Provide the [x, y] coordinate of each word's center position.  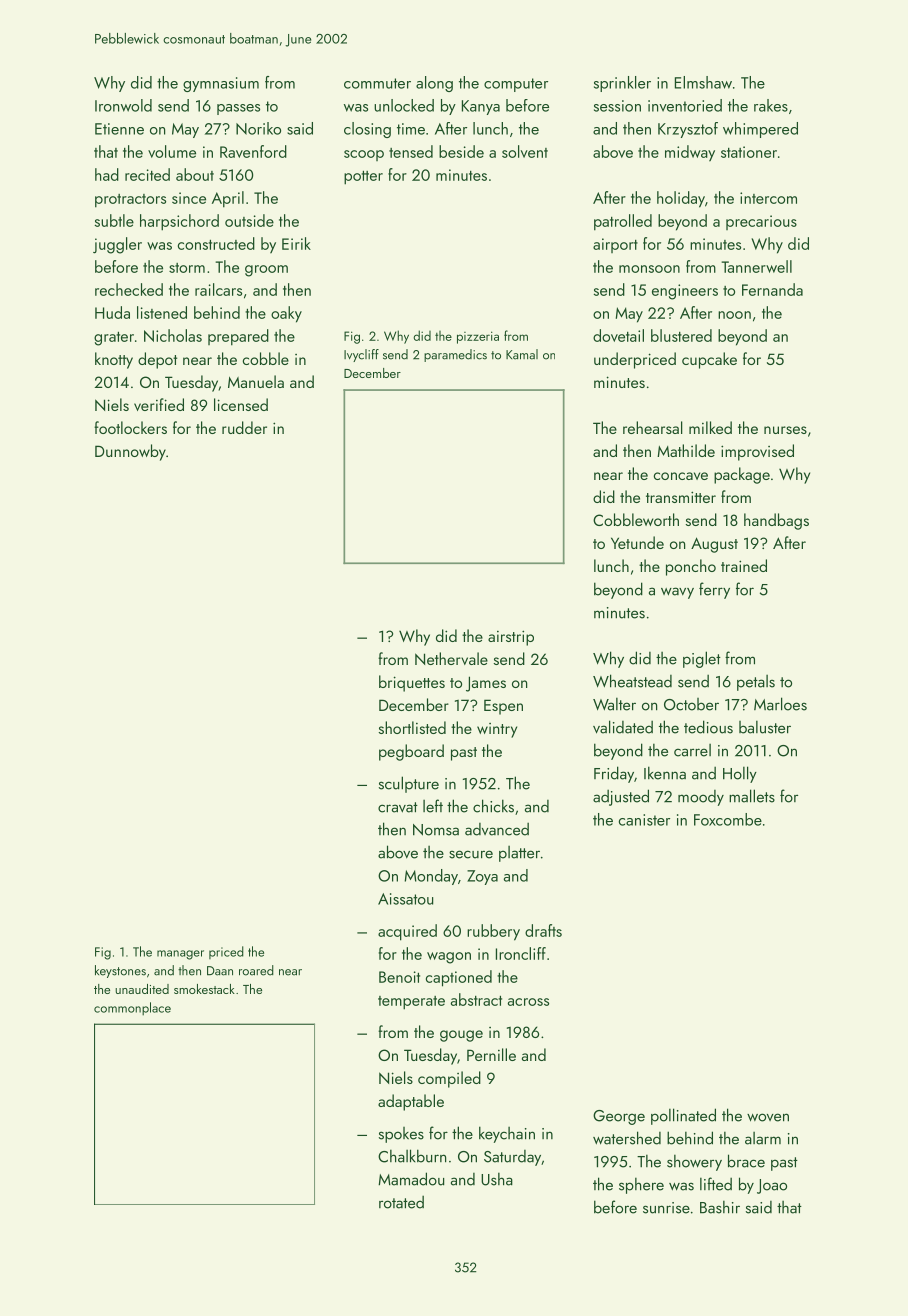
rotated [401, 1202]
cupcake [709, 360]
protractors [130, 201]
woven [768, 1117]
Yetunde [637, 542]
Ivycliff [361, 355]
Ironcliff [521, 953]
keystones [120, 971]
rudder [244, 427]
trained [744, 565]
